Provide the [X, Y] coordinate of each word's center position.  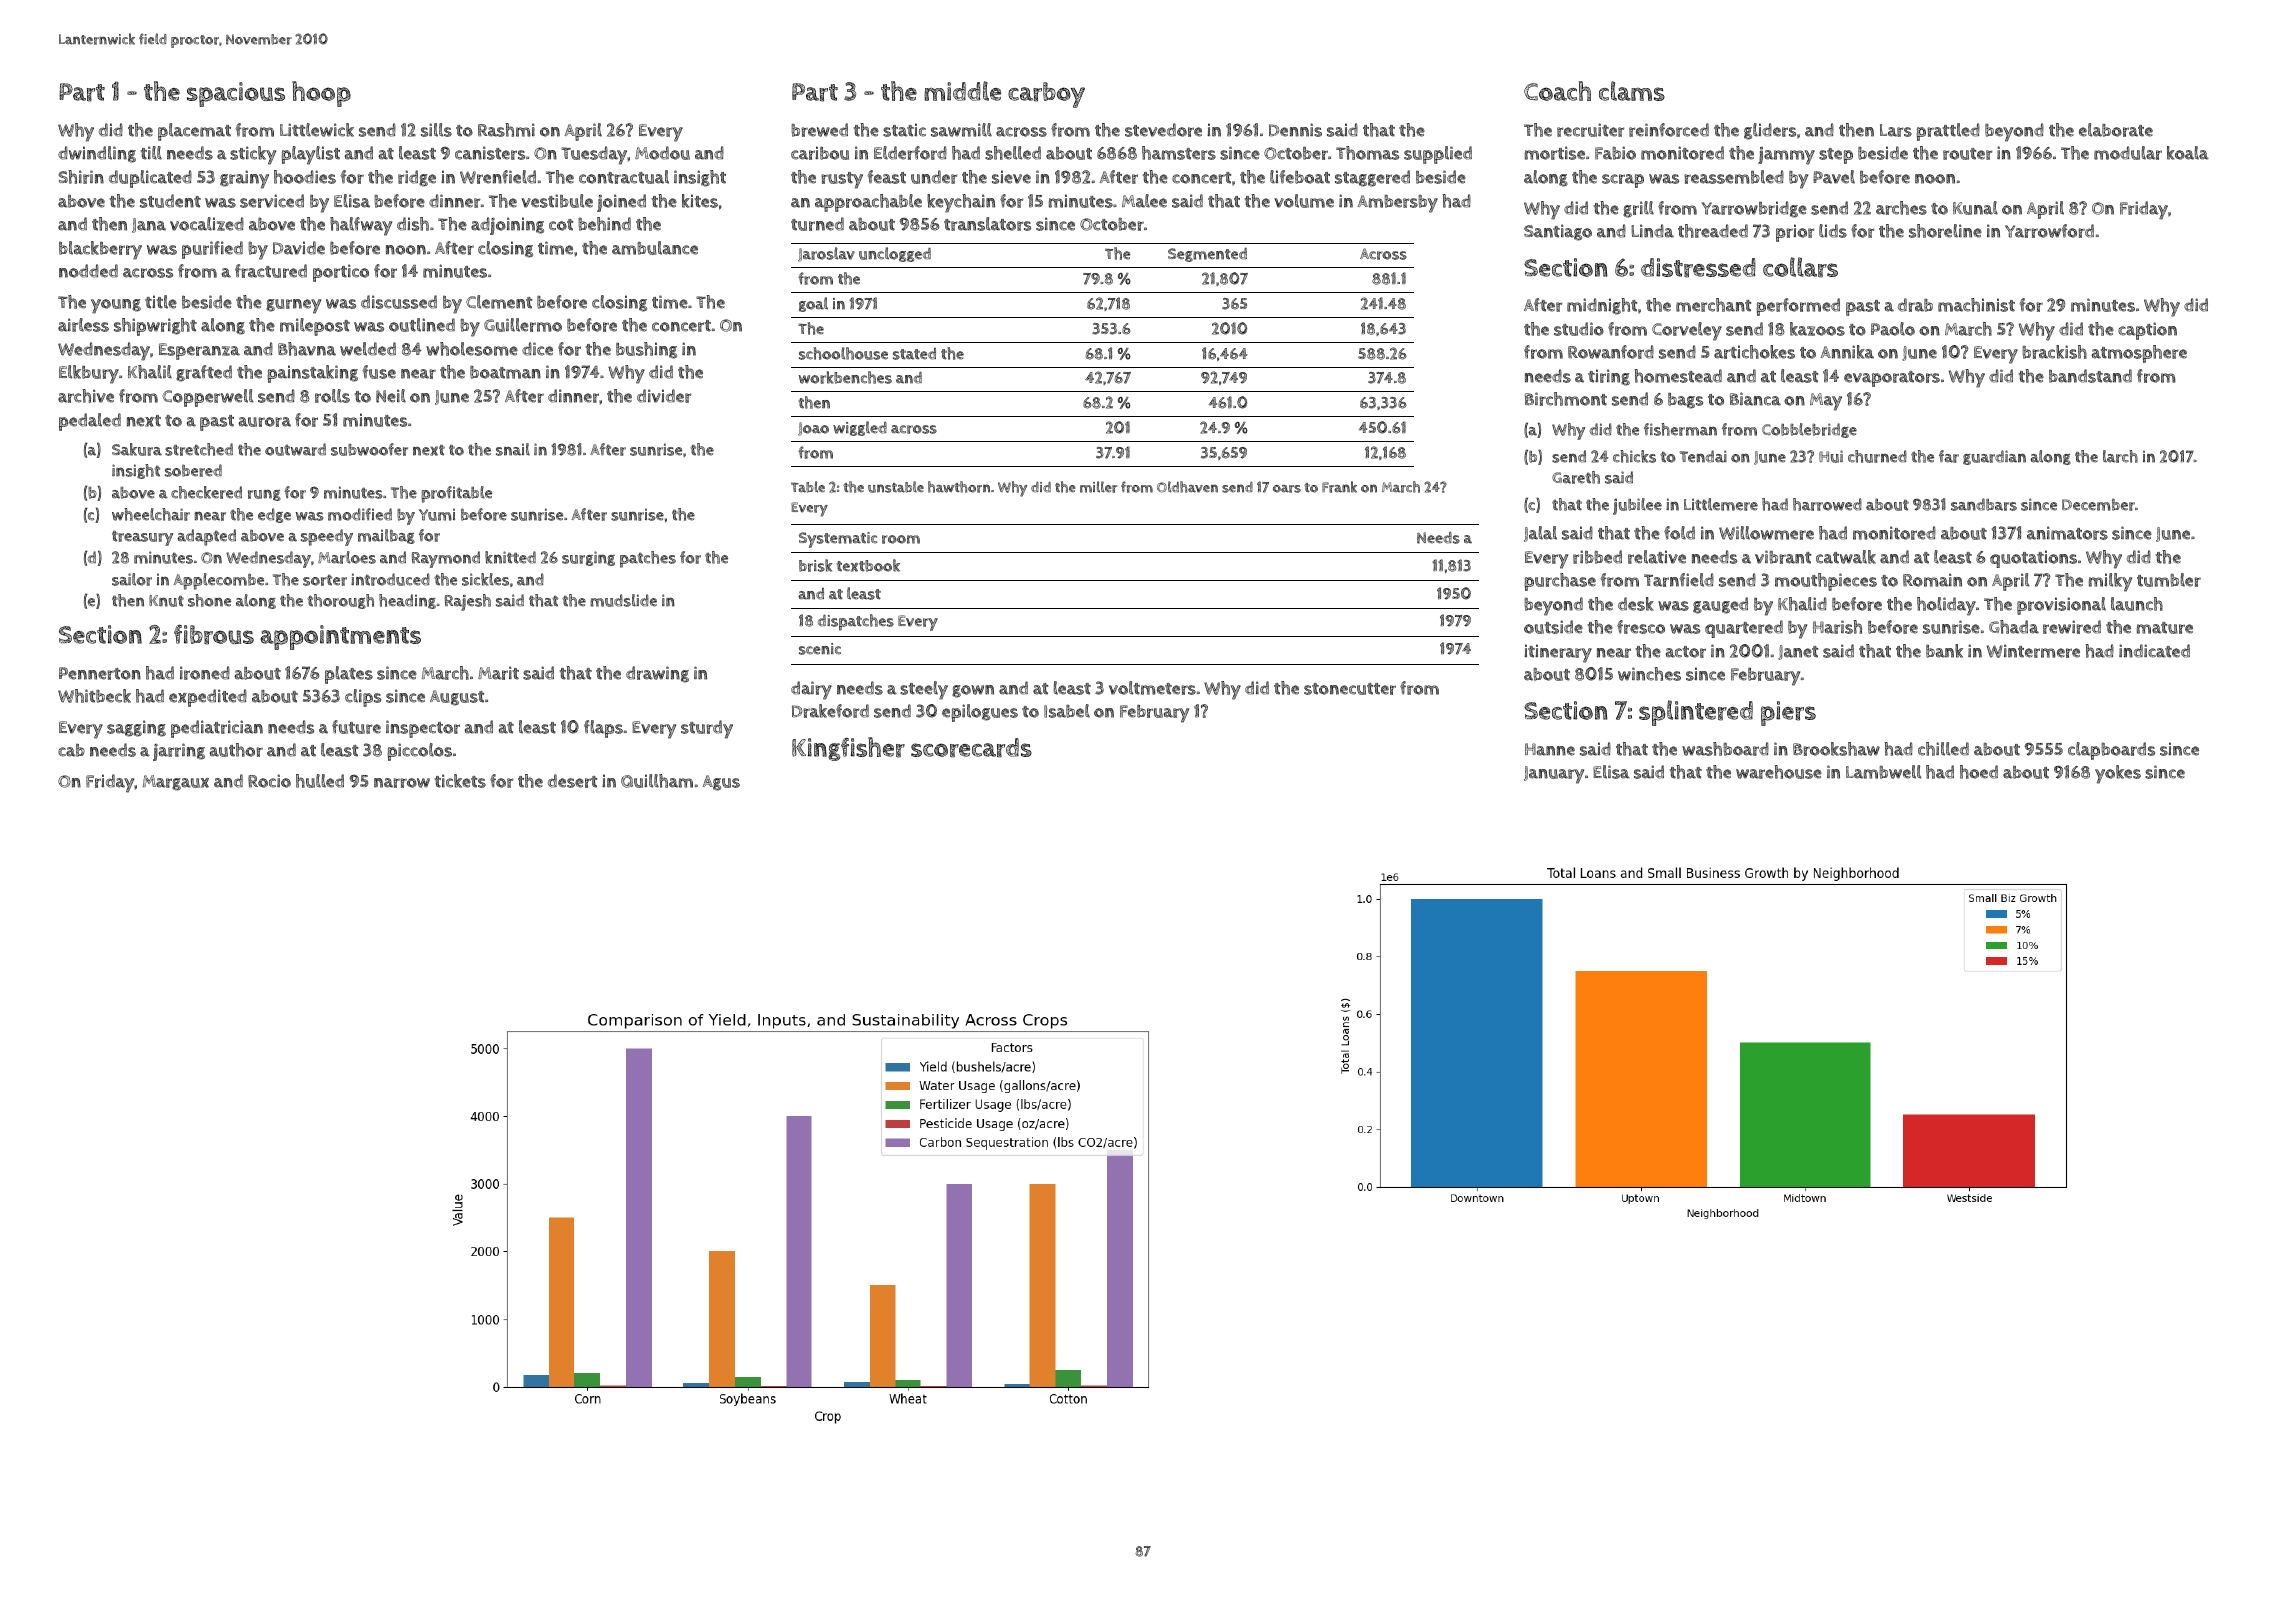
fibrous [214, 634]
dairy [811, 690]
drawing [657, 674]
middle [962, 91]
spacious [236, 94]
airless [83, 325]
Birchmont [1566, 399]
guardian [1994, 457]
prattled [1948, 132]
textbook [868, 565]
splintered [1696, 713]
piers [1788, 713]
